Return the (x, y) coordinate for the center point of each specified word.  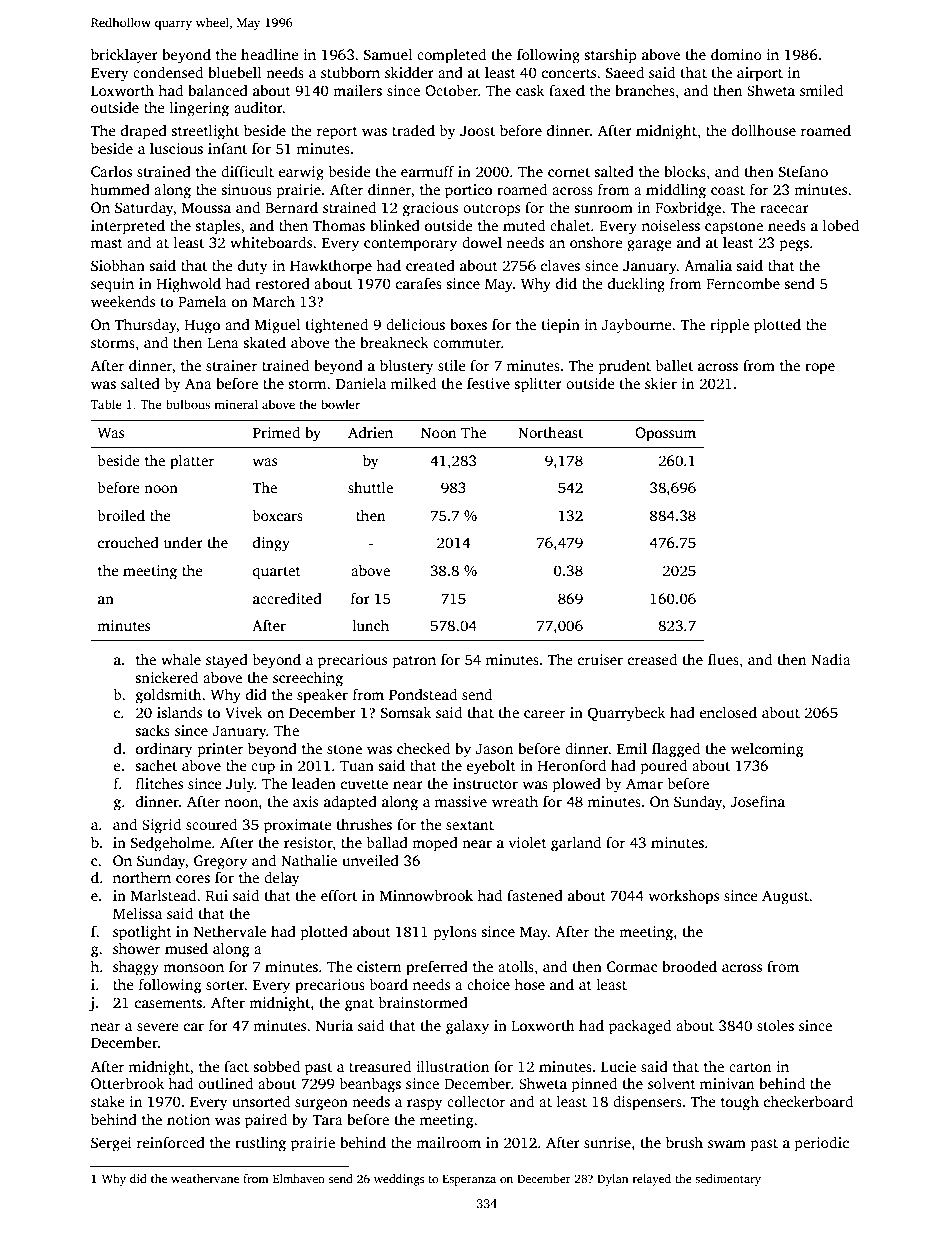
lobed (841, 225)
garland (576, 844)
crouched (128, 542)
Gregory (220, 862)
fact (236, 1066)
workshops (684, 897)
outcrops (491, 210)
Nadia (831, 659)
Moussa (206, 208)
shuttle (370, 487)
